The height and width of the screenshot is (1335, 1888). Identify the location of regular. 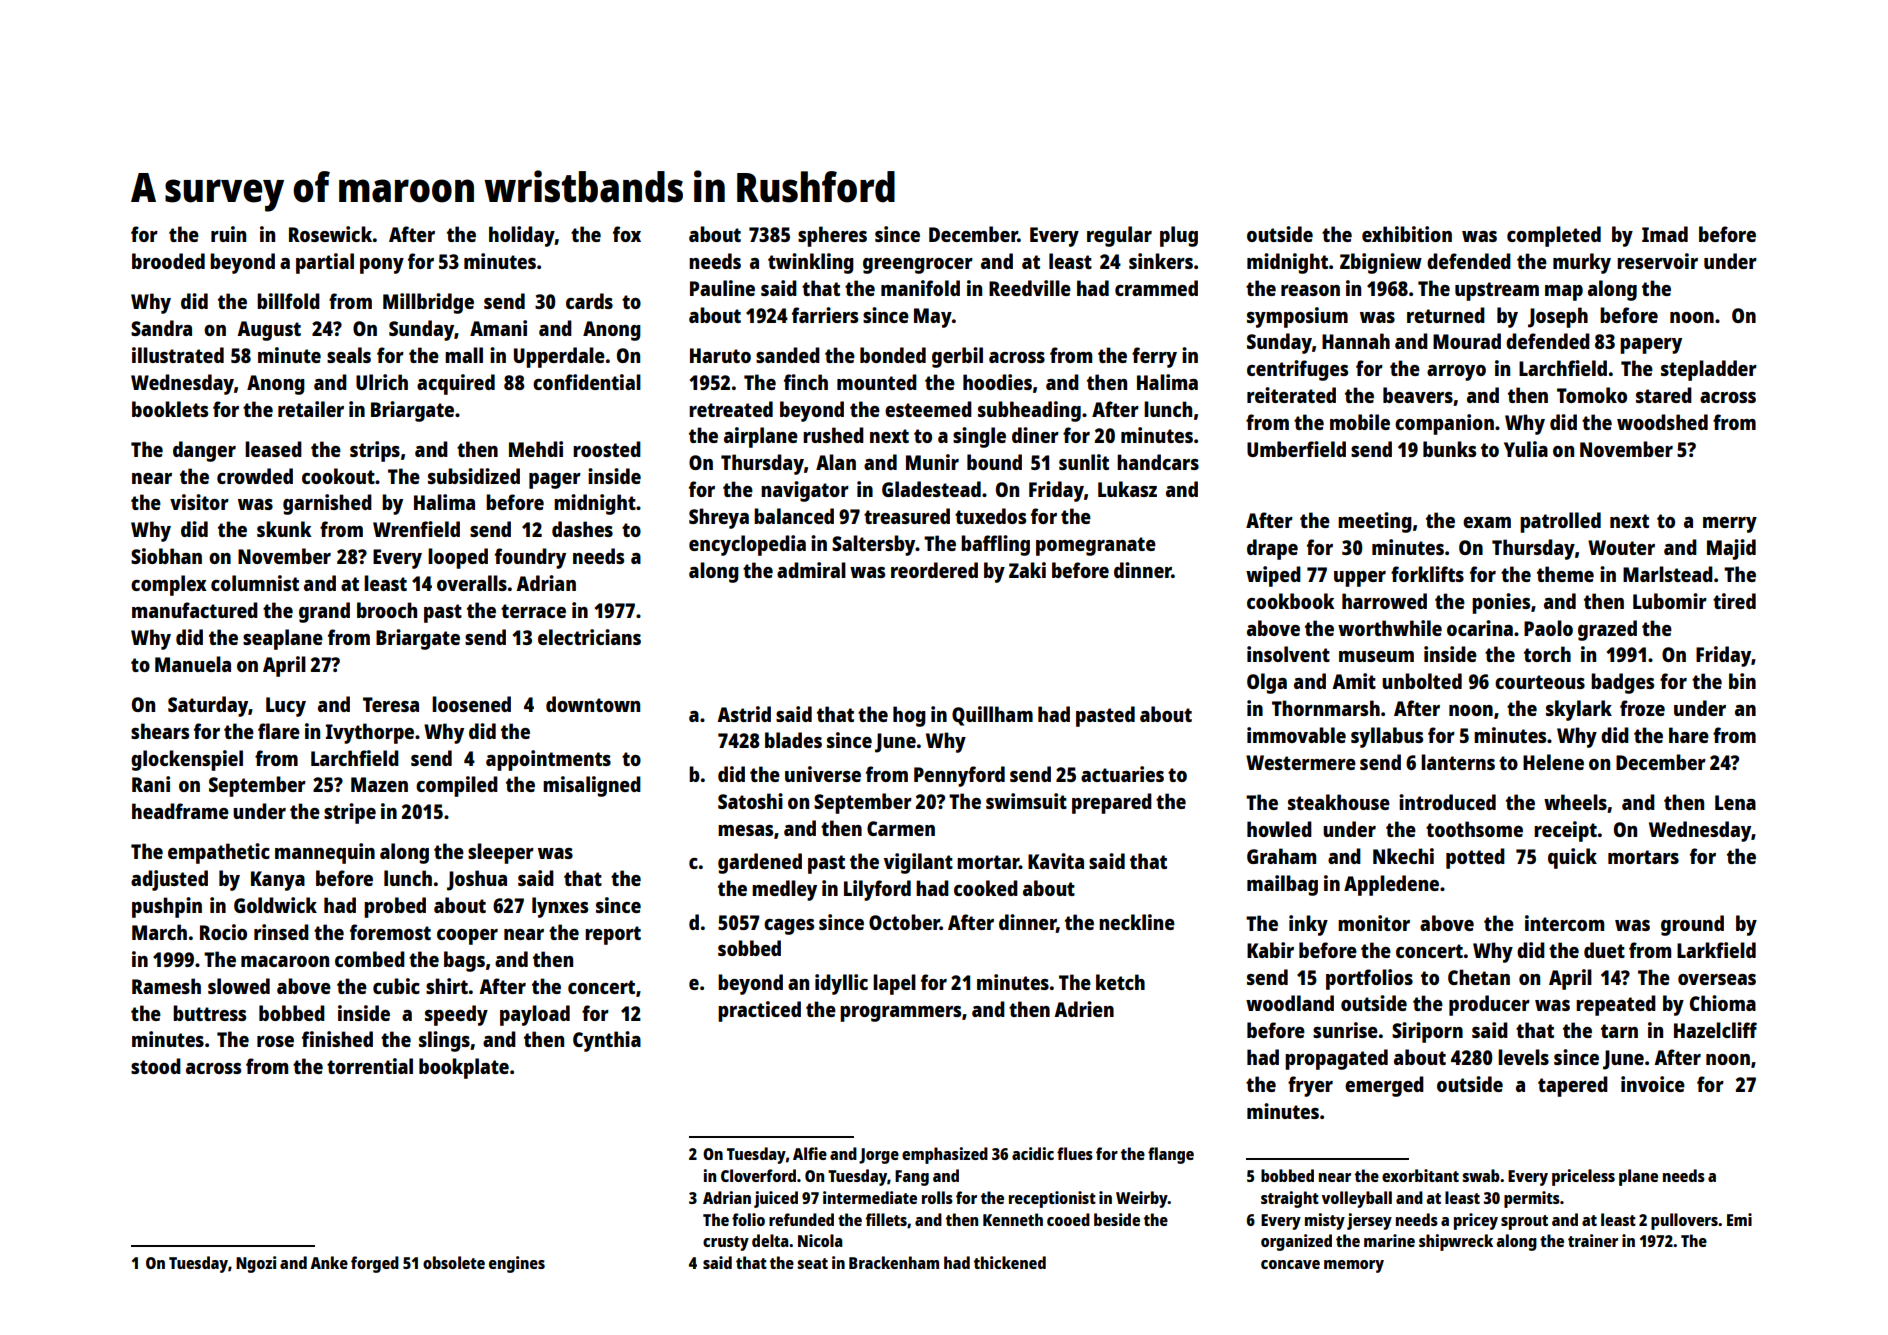
(1119, 236).
